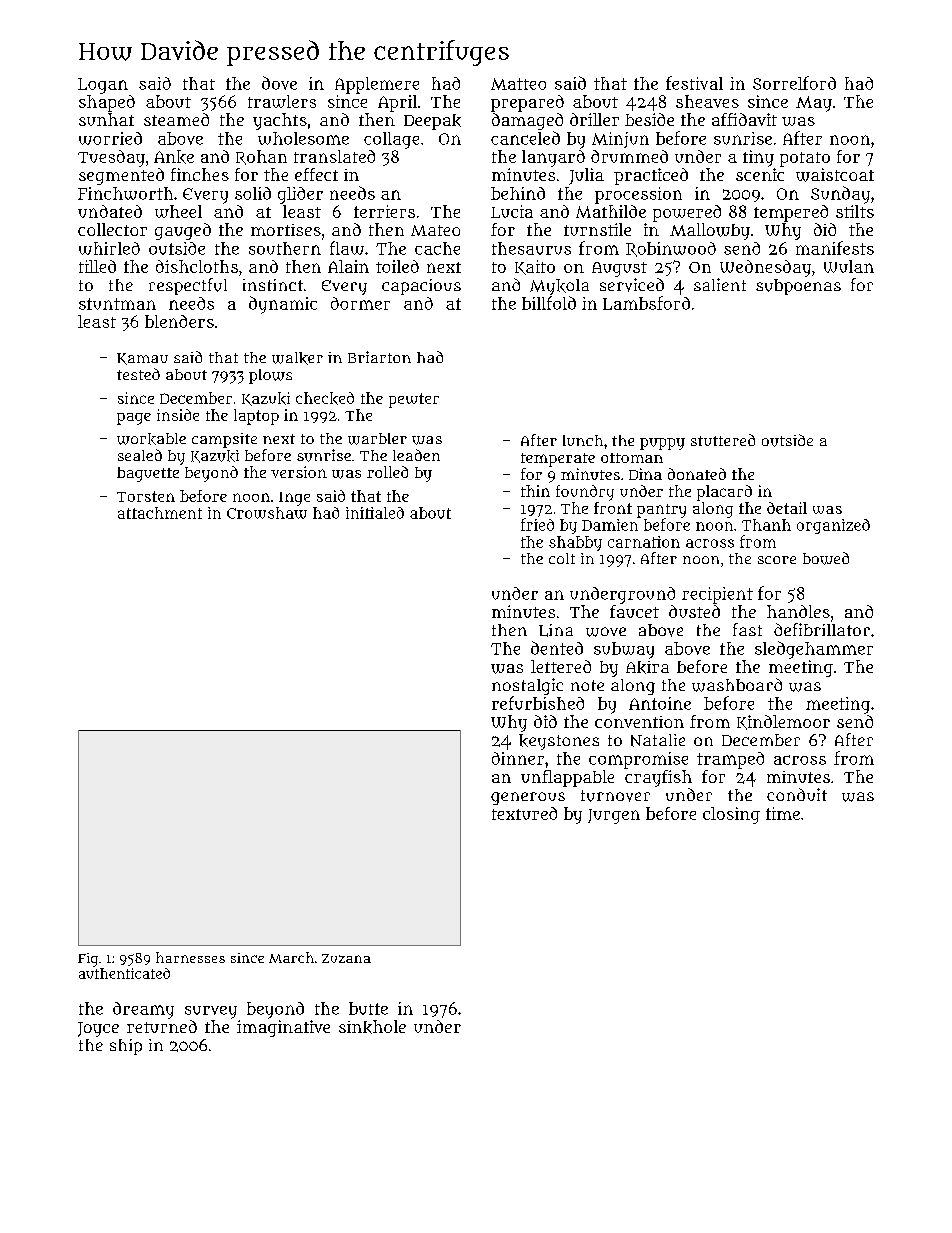 This document has width=952, height=1233. What do you see at coordinates (744, 119) in the document?
I see `affidavit` at bounding box center [744, 119].
